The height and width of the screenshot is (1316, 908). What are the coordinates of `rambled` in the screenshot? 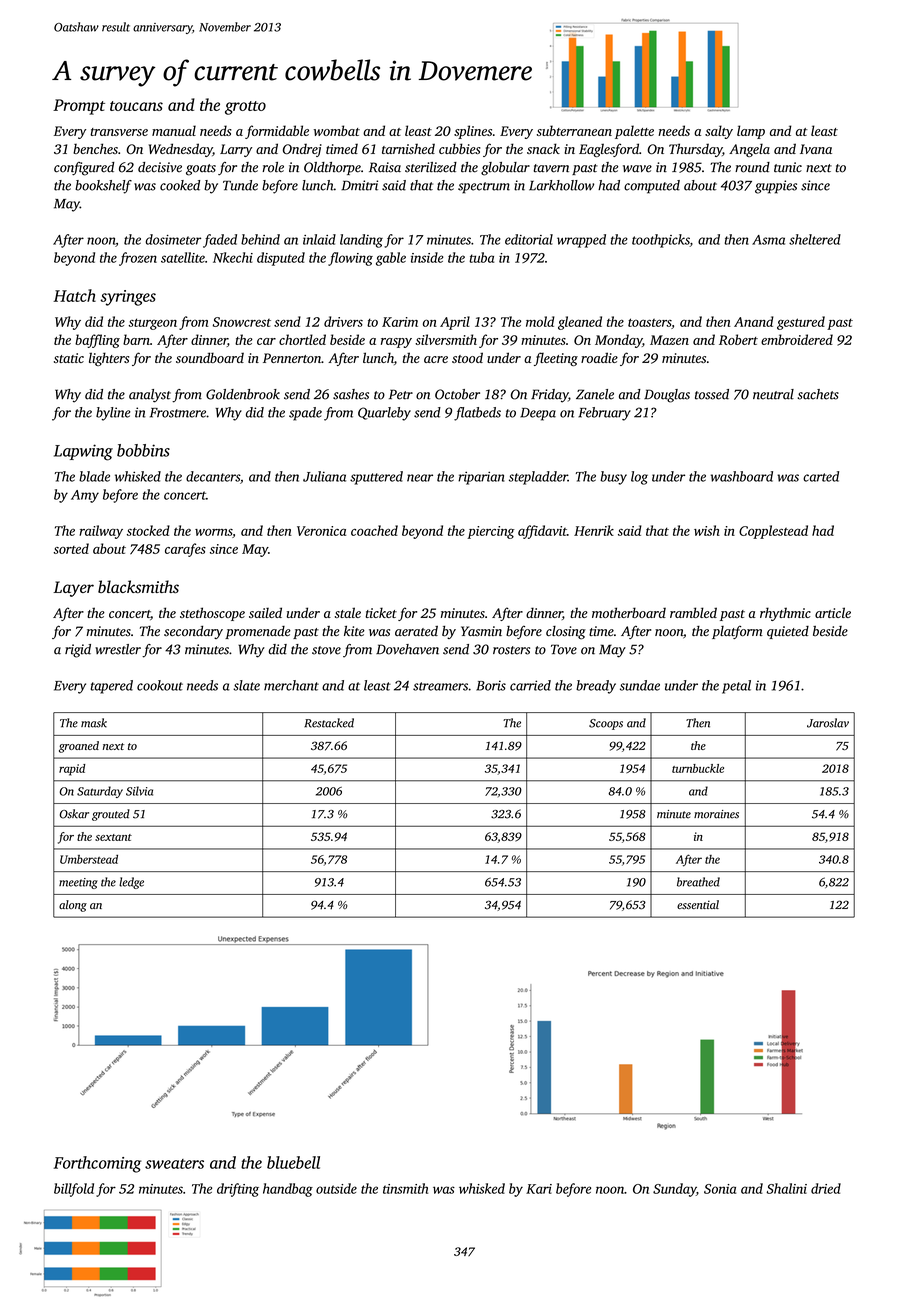 It's located at (693, 612).
